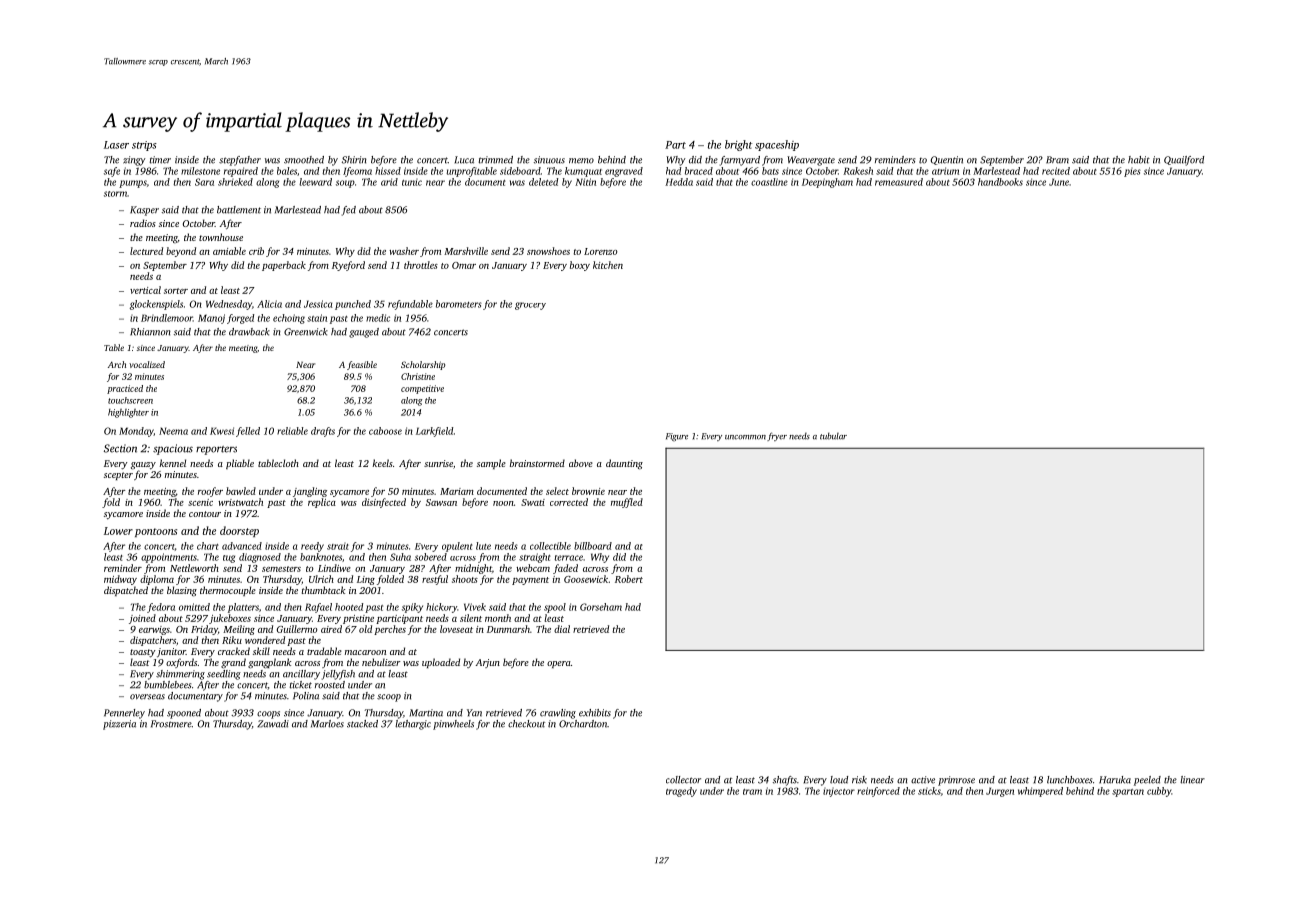 The width and height of the page is (1308, 924). I want to click on touchscreen, so click(130, 400).
